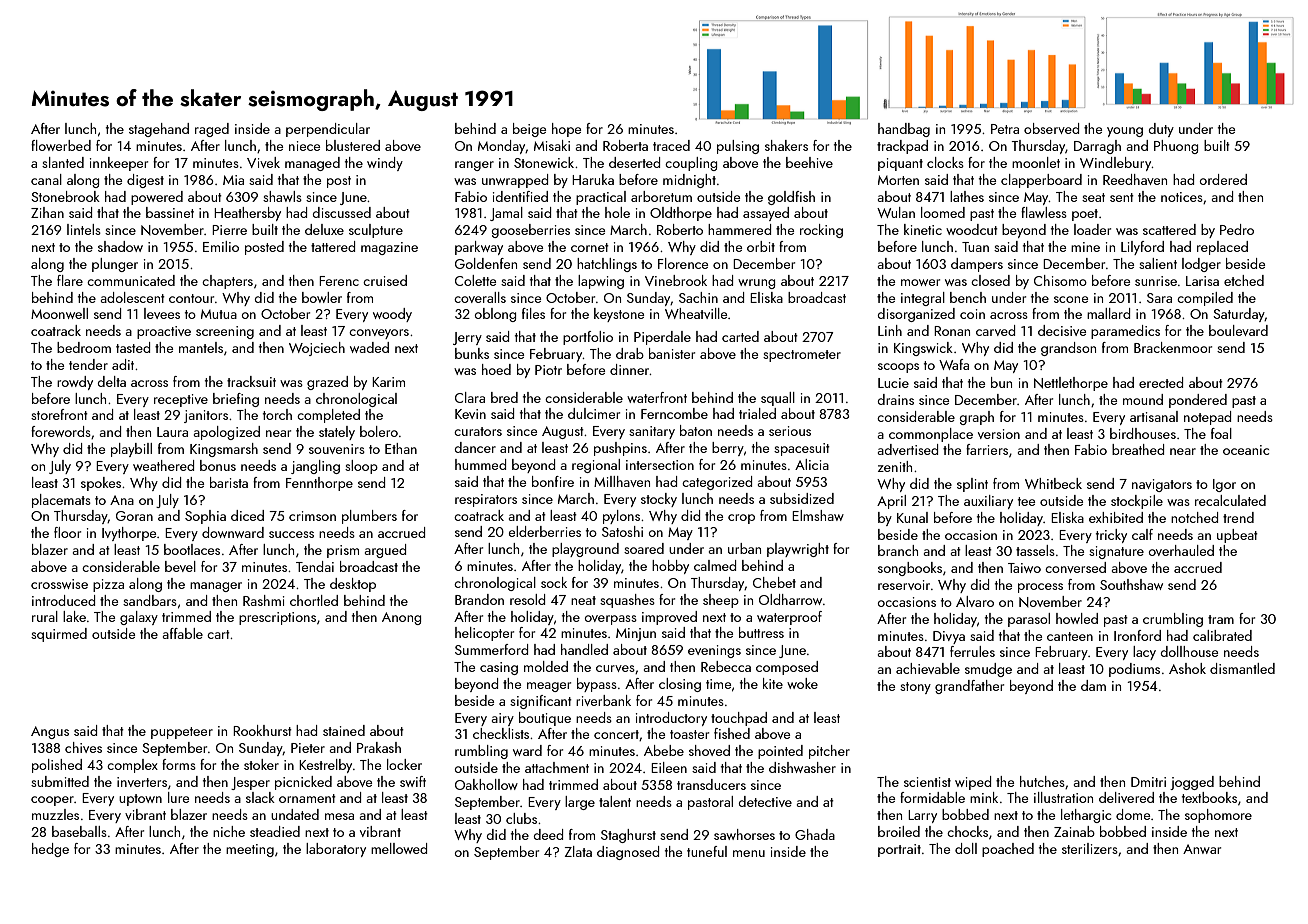  What do you see at coordinates (506, 214) in the screenshot?
I see `Jamal` at bounding box center [506, 214].
